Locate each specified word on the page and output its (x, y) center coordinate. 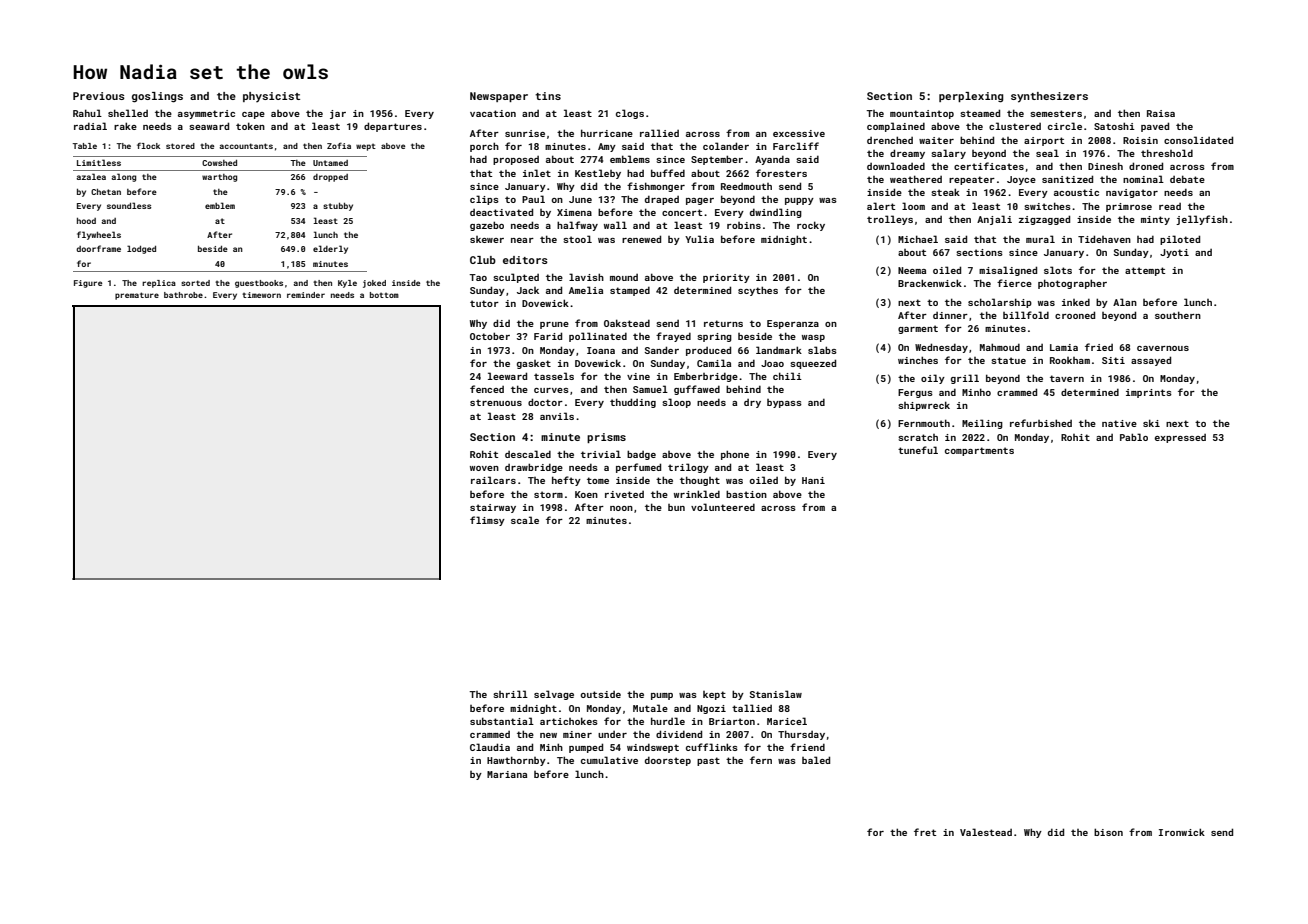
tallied (752, 708)
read (1170, 206)
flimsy (487, 521)
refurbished (1041, 423)
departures (393, 127)
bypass (784, 403)
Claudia (490, 747)
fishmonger (656, 187)
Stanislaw (776, 694)
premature (137, 296)
